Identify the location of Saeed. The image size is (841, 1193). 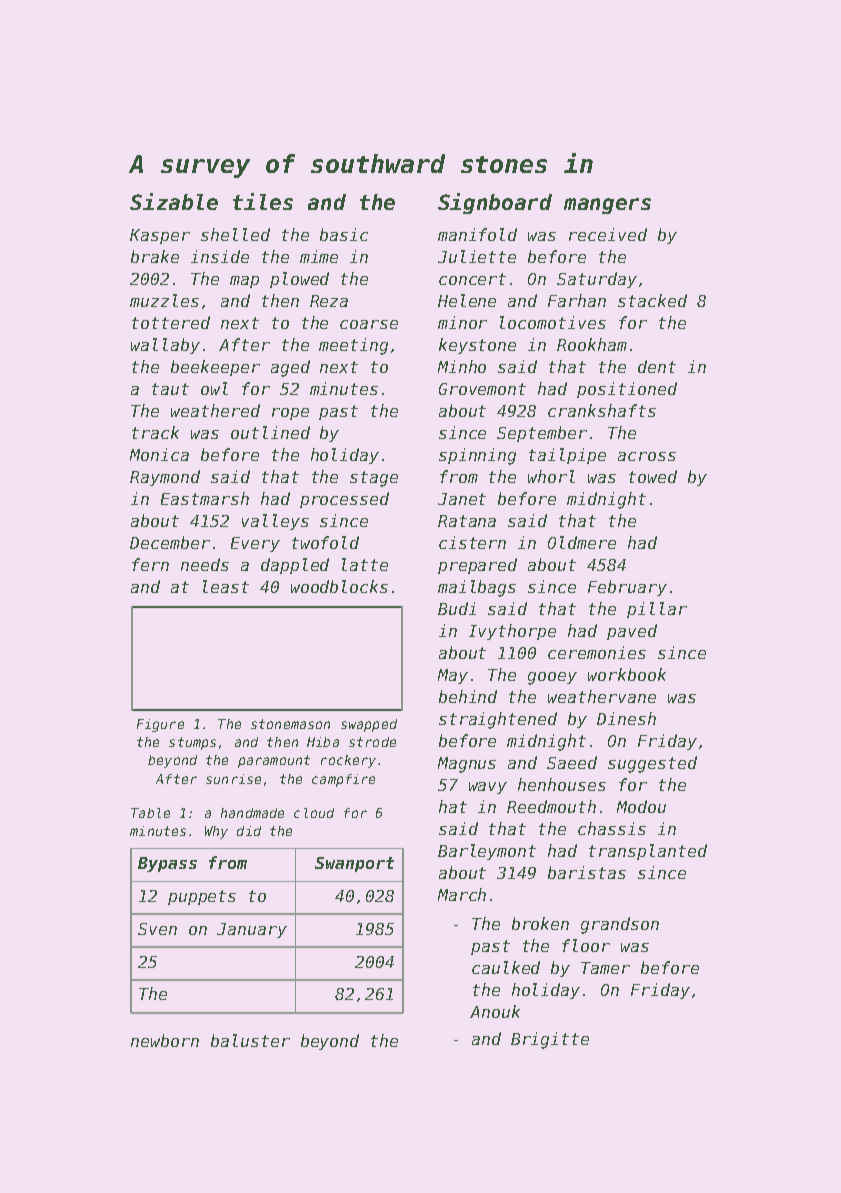
(572, 762).
